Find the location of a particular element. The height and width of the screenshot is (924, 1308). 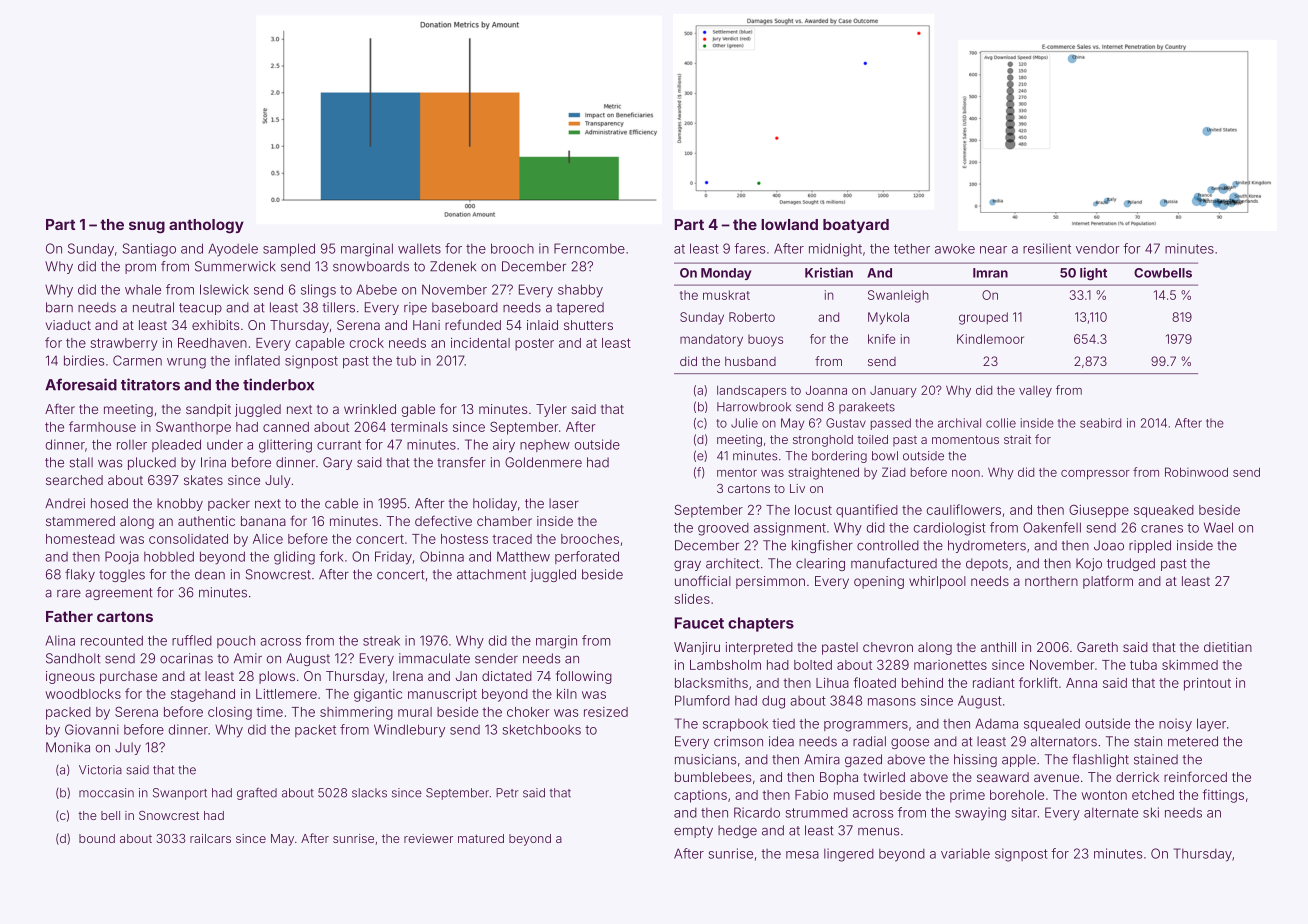

layer is located at coordinates (1211, 725).
